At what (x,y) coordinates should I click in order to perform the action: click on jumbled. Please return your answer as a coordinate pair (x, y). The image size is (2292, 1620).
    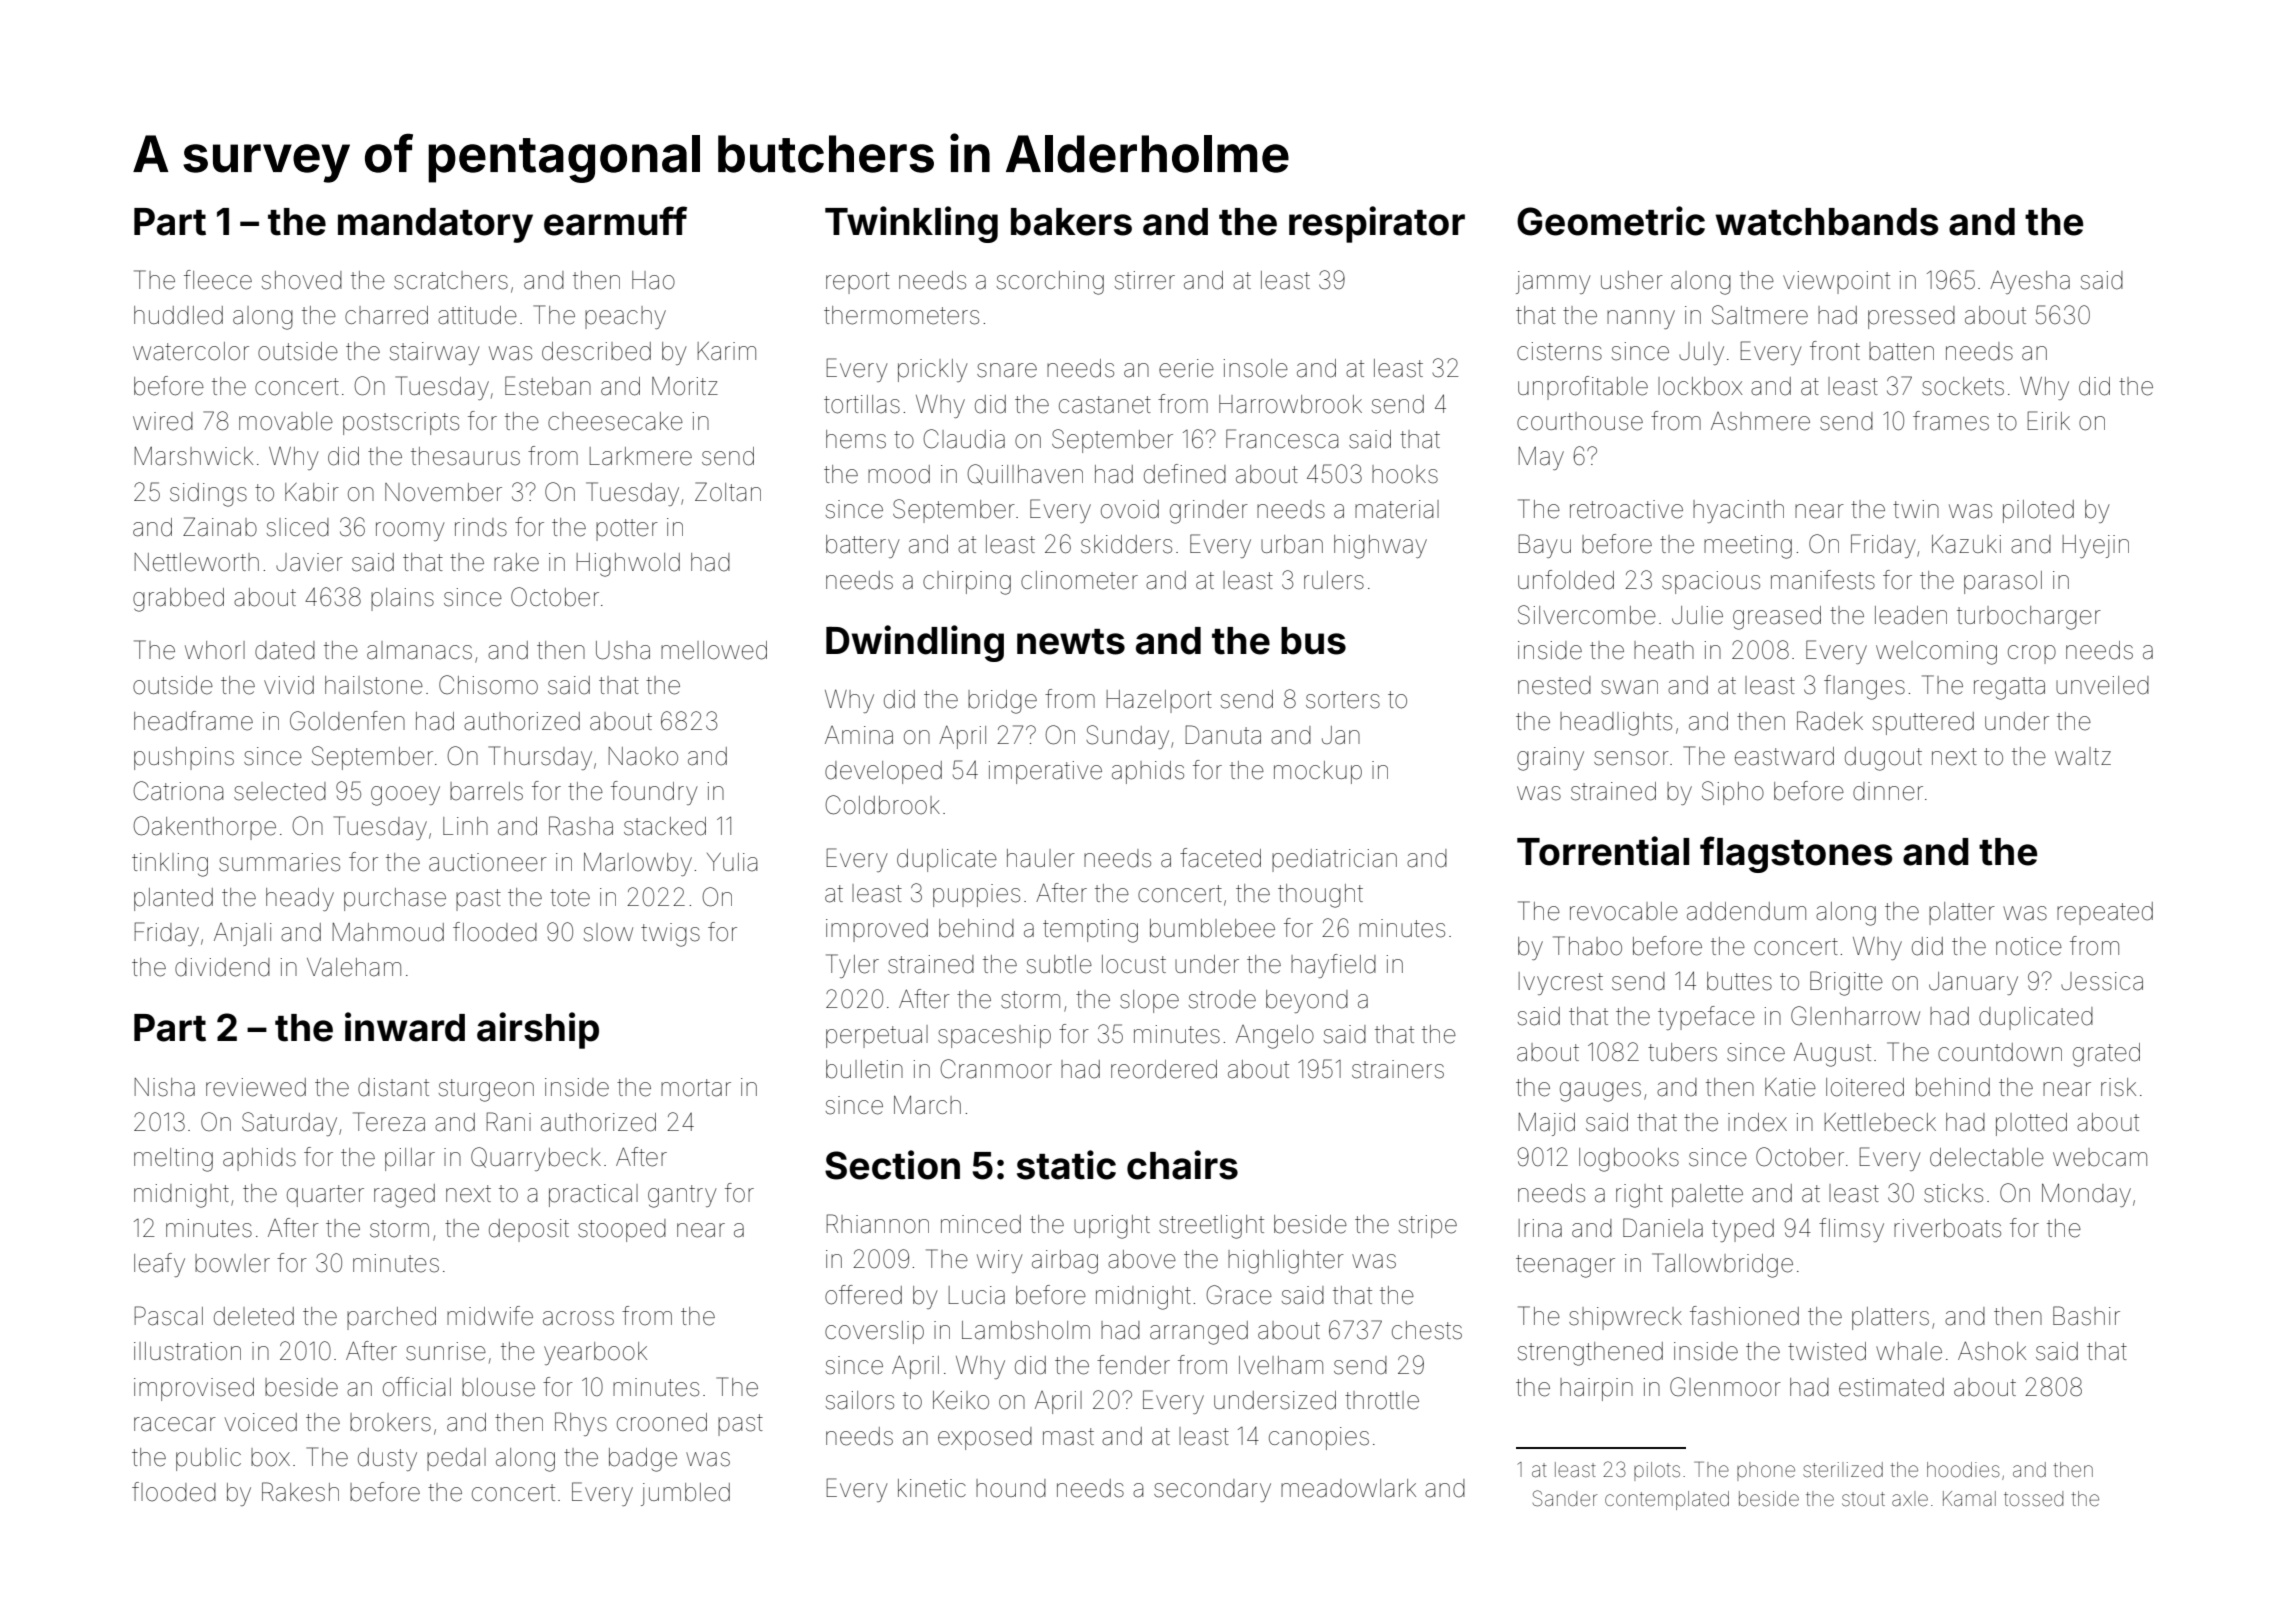
    Looking at the image, I should click on (685, 1494).
